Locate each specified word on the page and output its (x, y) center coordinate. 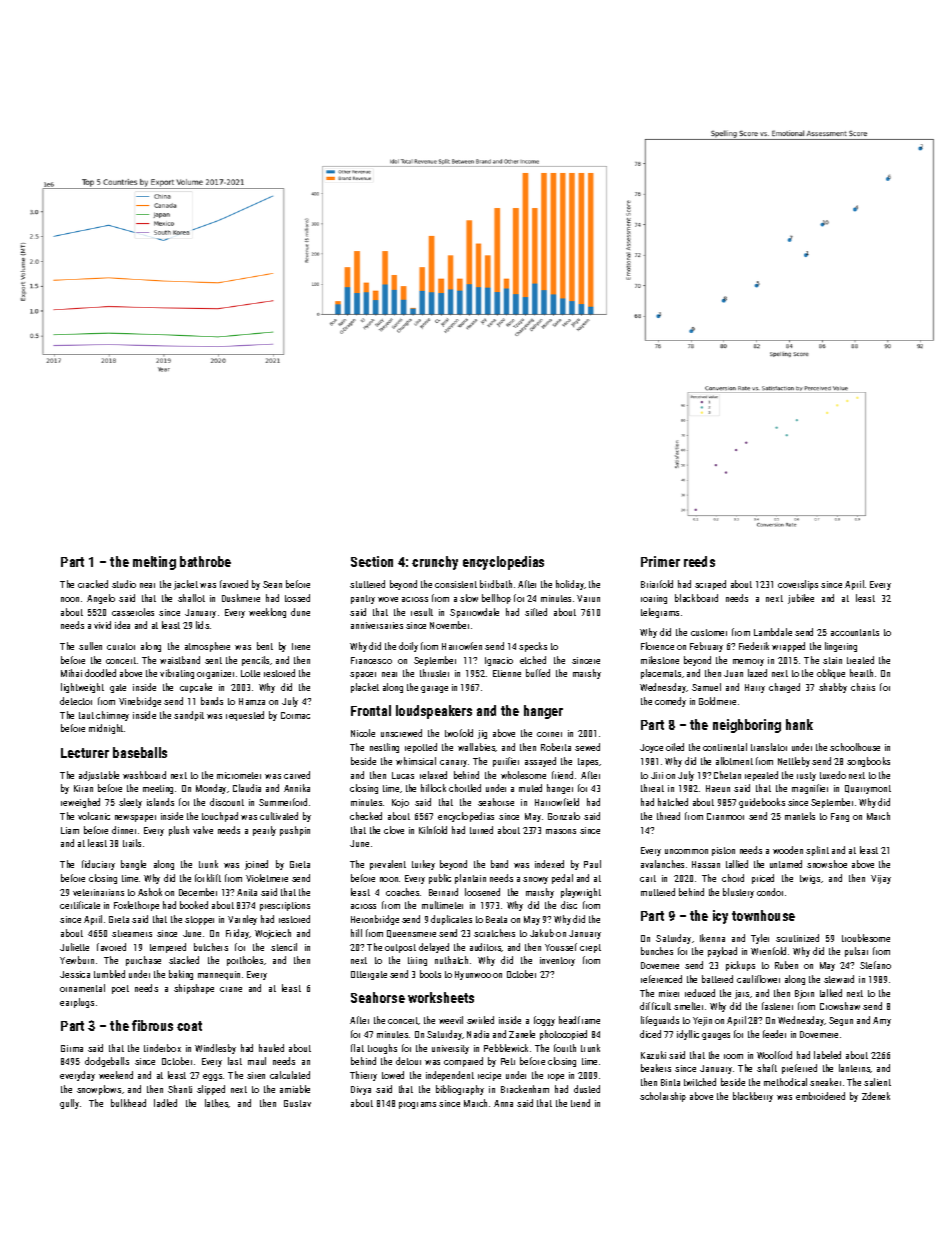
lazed (757, 673)
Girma (72, 1048)
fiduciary (98, 865)
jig (482, 734)
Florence (657, 646)
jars (742, 994)
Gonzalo (564, 816)
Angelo (101, 599)
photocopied (563, 1035)
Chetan (727, 775)
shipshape (194, 989)
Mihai (71, 673)
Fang (840, 817)
